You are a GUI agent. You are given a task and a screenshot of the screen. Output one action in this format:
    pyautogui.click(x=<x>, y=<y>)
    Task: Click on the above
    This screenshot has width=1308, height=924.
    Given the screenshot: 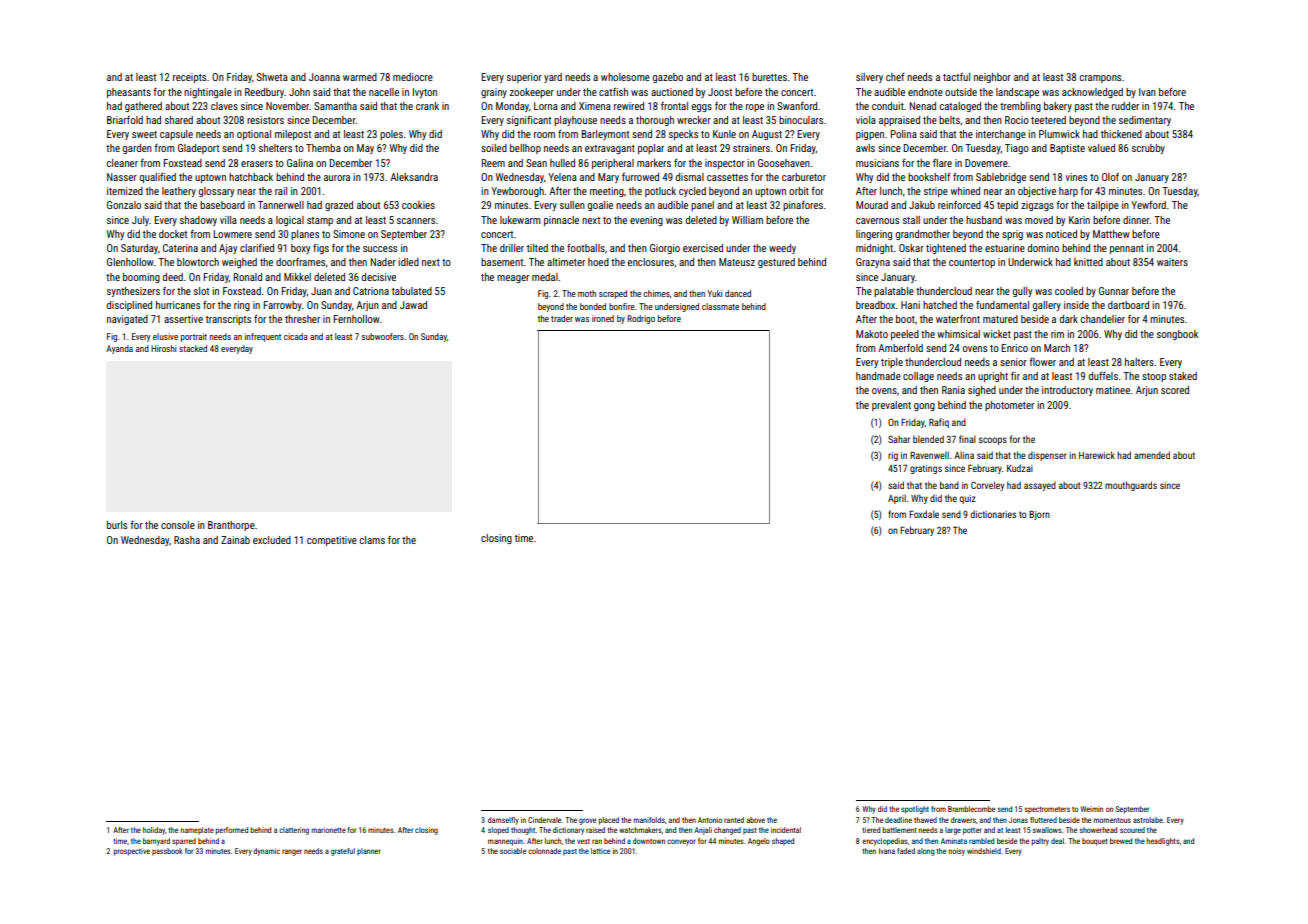 What is the action you would take?
    pyautogui.click(x=756, y=820)
